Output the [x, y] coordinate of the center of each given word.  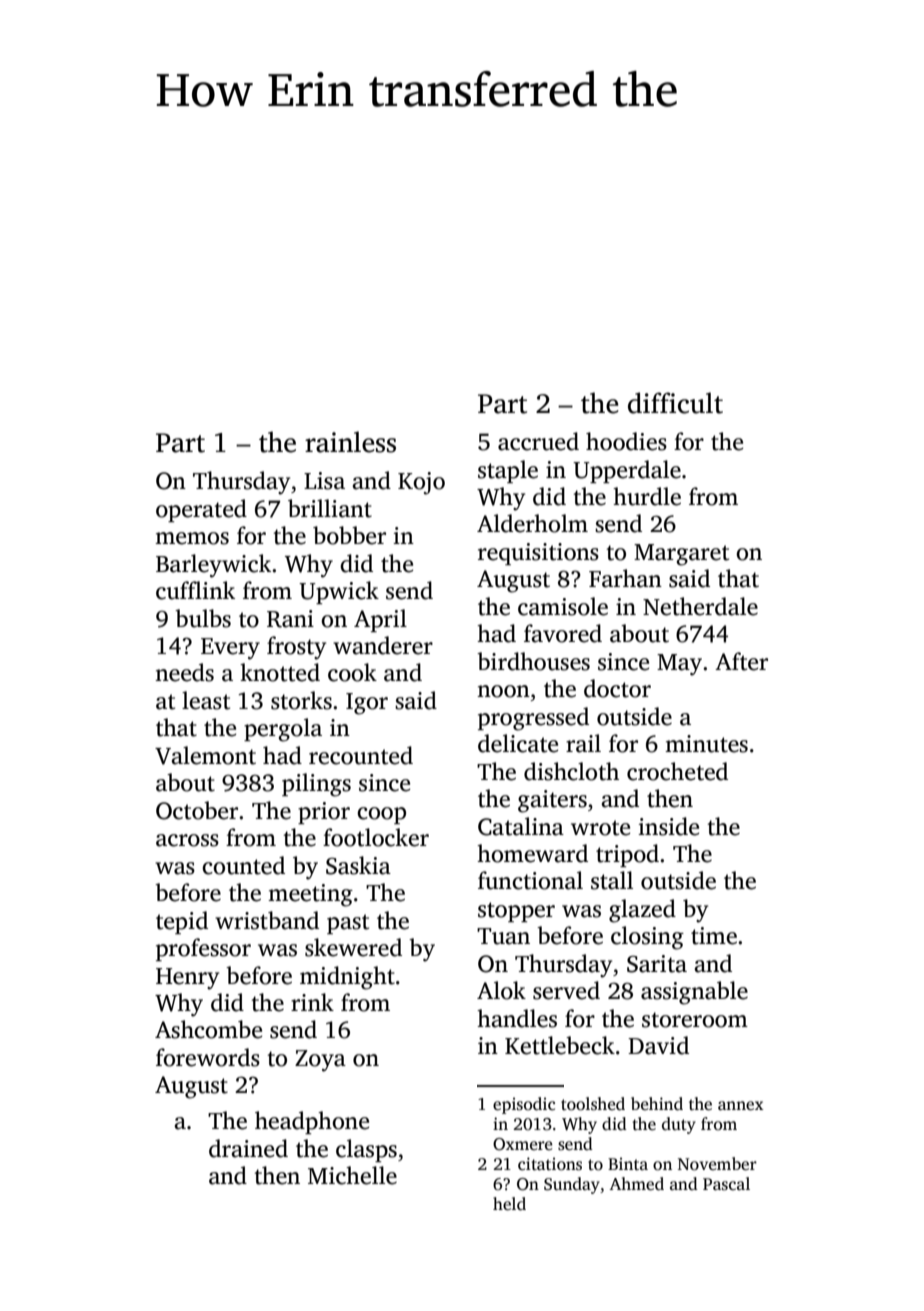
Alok [501, 990]
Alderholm [532, 523]
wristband [267, 920]
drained [248, 1148]
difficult [675, 403]
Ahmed [636, 1184]
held [509, 1204]
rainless [350, 442]
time [714, 936]
